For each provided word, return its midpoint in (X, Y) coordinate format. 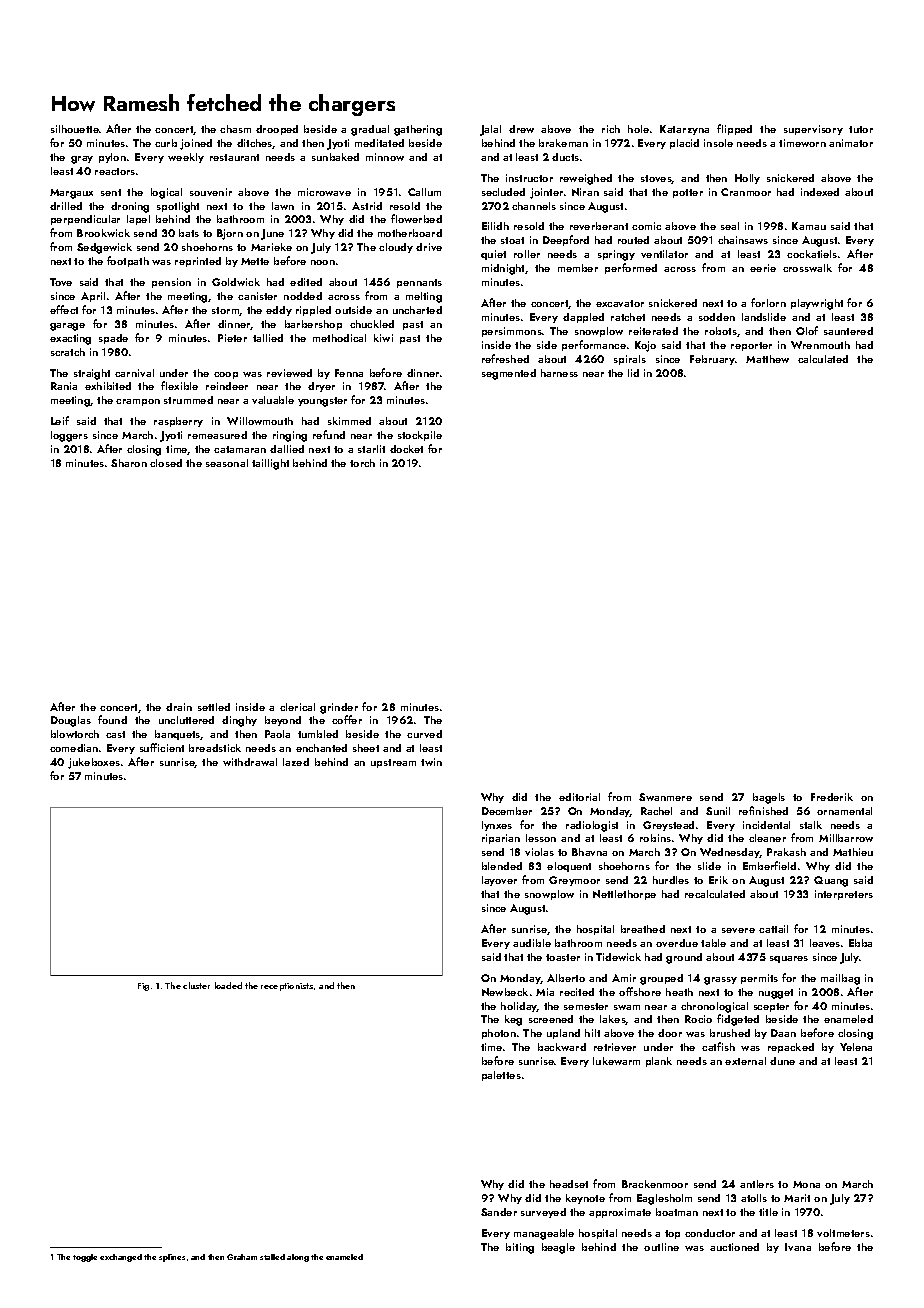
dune (782, 1061)
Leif (60, 420)
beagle (558, 1248)
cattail (773, 929)
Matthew (767, 359)
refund (329, 434)
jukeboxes (94, 763)
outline (661, 1247)
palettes (501, 1076)
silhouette (75, 129)
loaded (228, 985)
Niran (585, 192)
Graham (242, 1257)
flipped (734, 129)
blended (502, 866)
